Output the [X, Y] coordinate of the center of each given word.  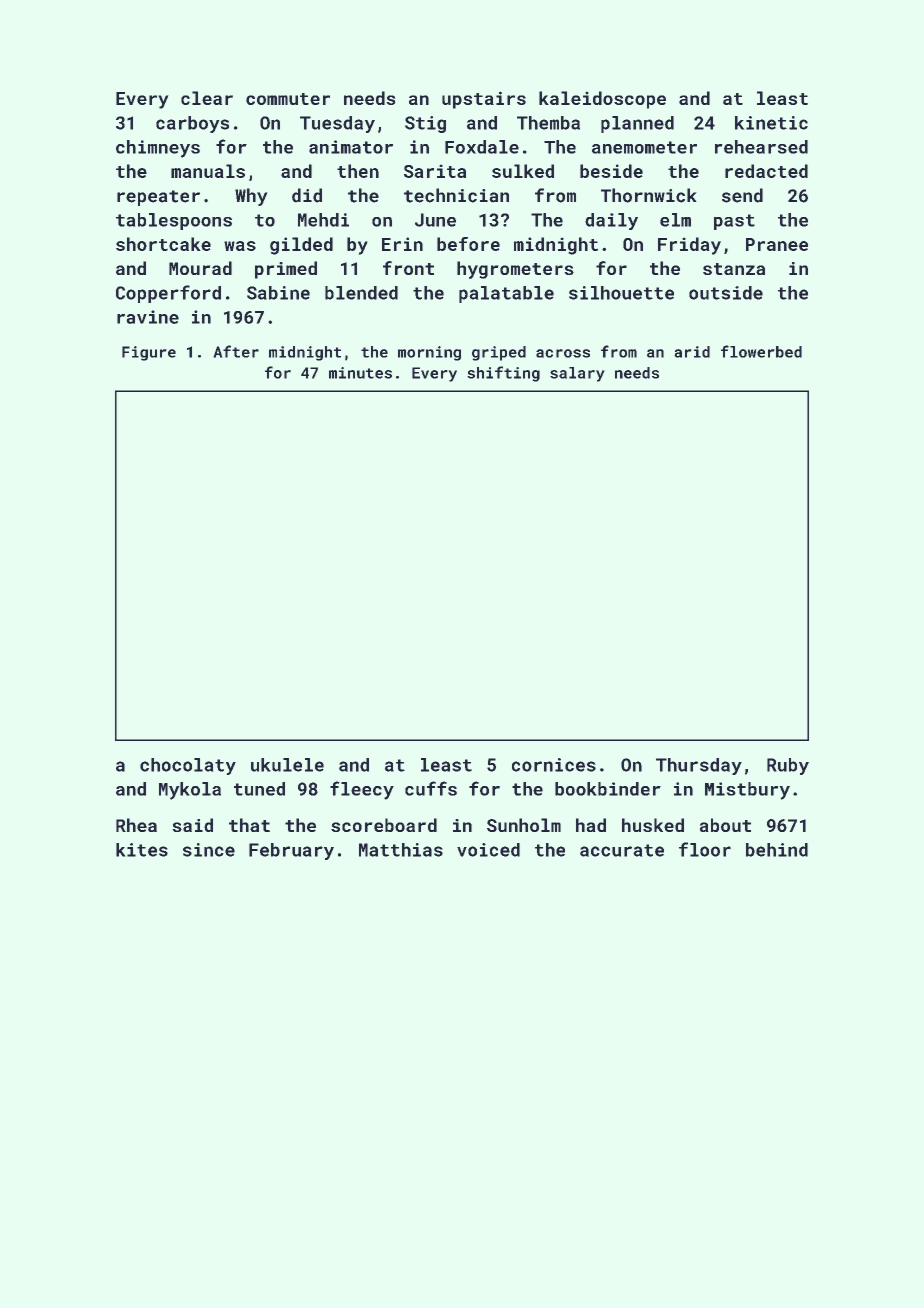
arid [692, 352]
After [236, 351]
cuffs [431, 788]
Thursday [699, 766]
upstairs [484, 100]
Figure [149, 353]
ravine [148, 317]
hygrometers [515, 270]
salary [577, 374]
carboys [192, 124]
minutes [360, 373]
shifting [503, 374]
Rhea [136, 825]
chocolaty [188, 766]
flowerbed [761, 351]
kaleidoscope [602, 100]
